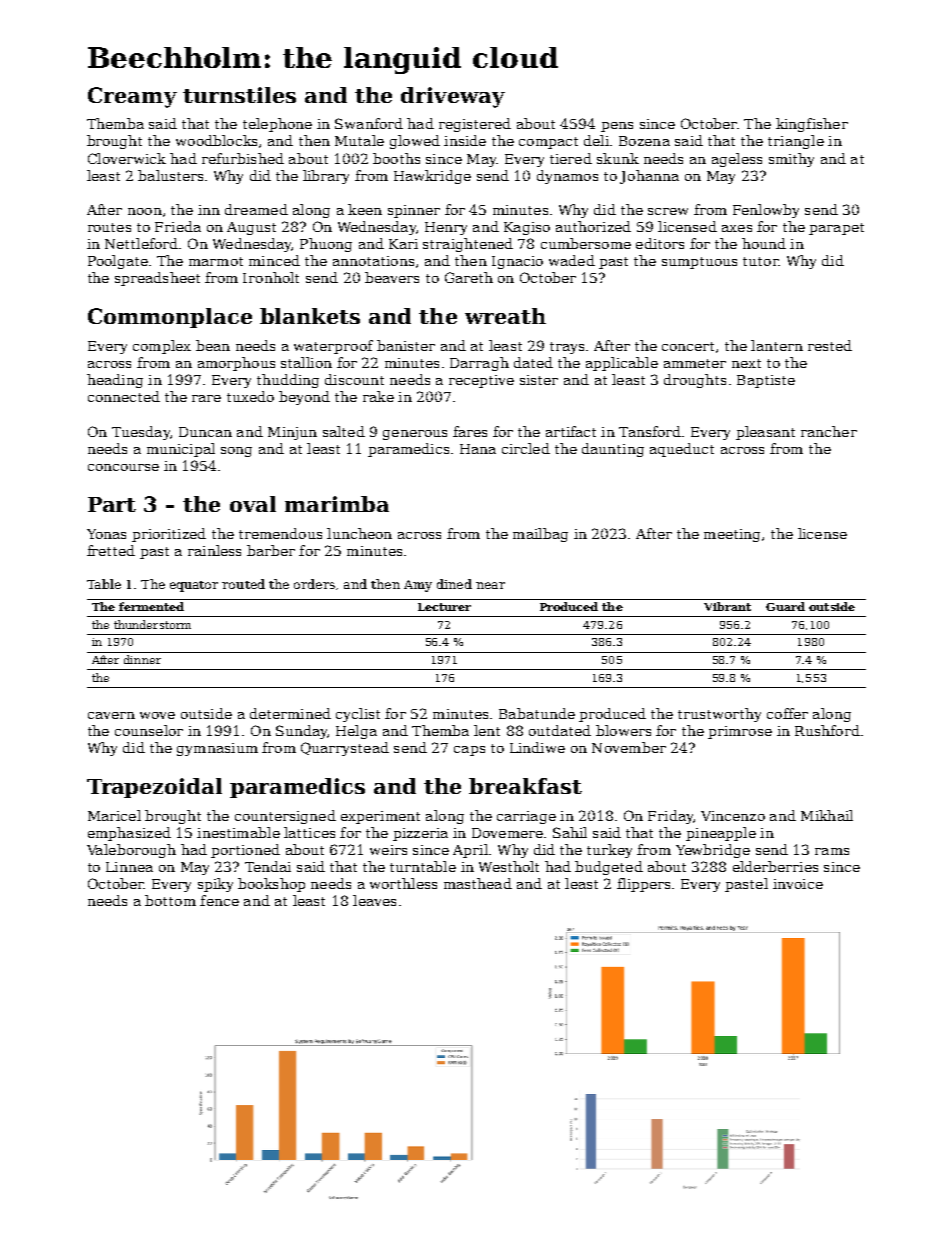  I want to click on Valeborough, so click(131, 851).
